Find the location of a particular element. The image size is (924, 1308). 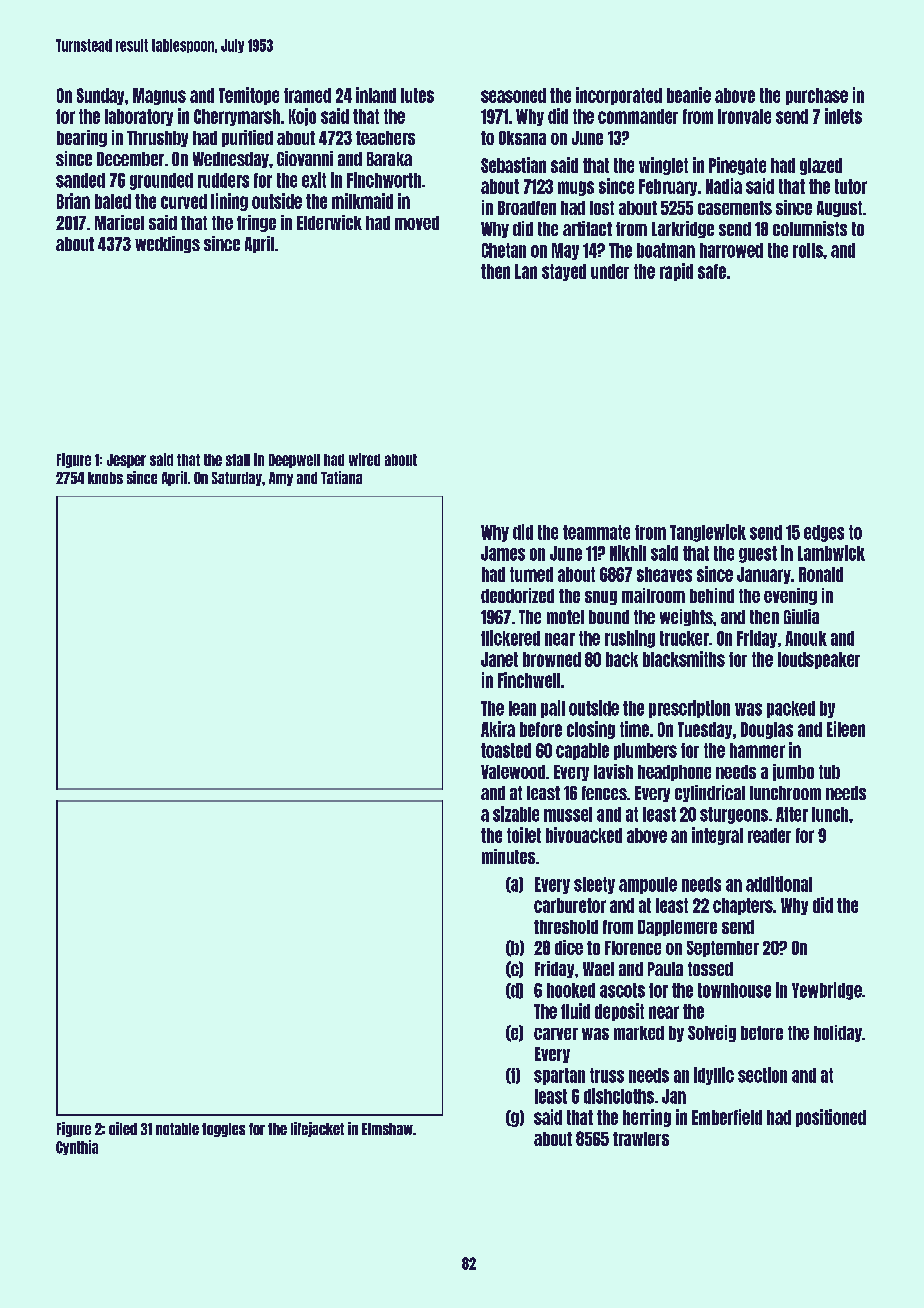

inland is located at coordinates (376, 95).
